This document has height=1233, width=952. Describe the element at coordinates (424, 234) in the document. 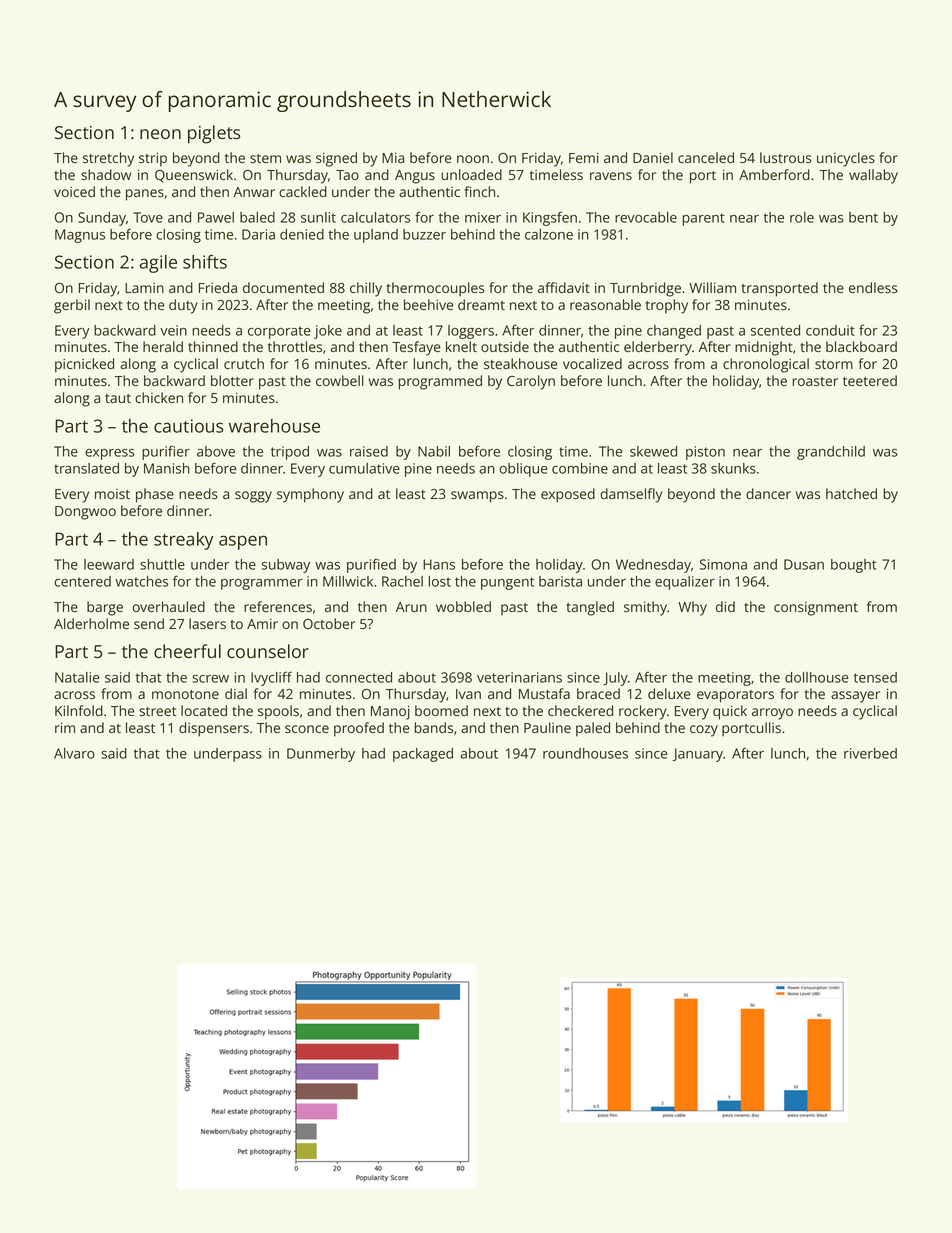

I see `buzzer` at that location.
